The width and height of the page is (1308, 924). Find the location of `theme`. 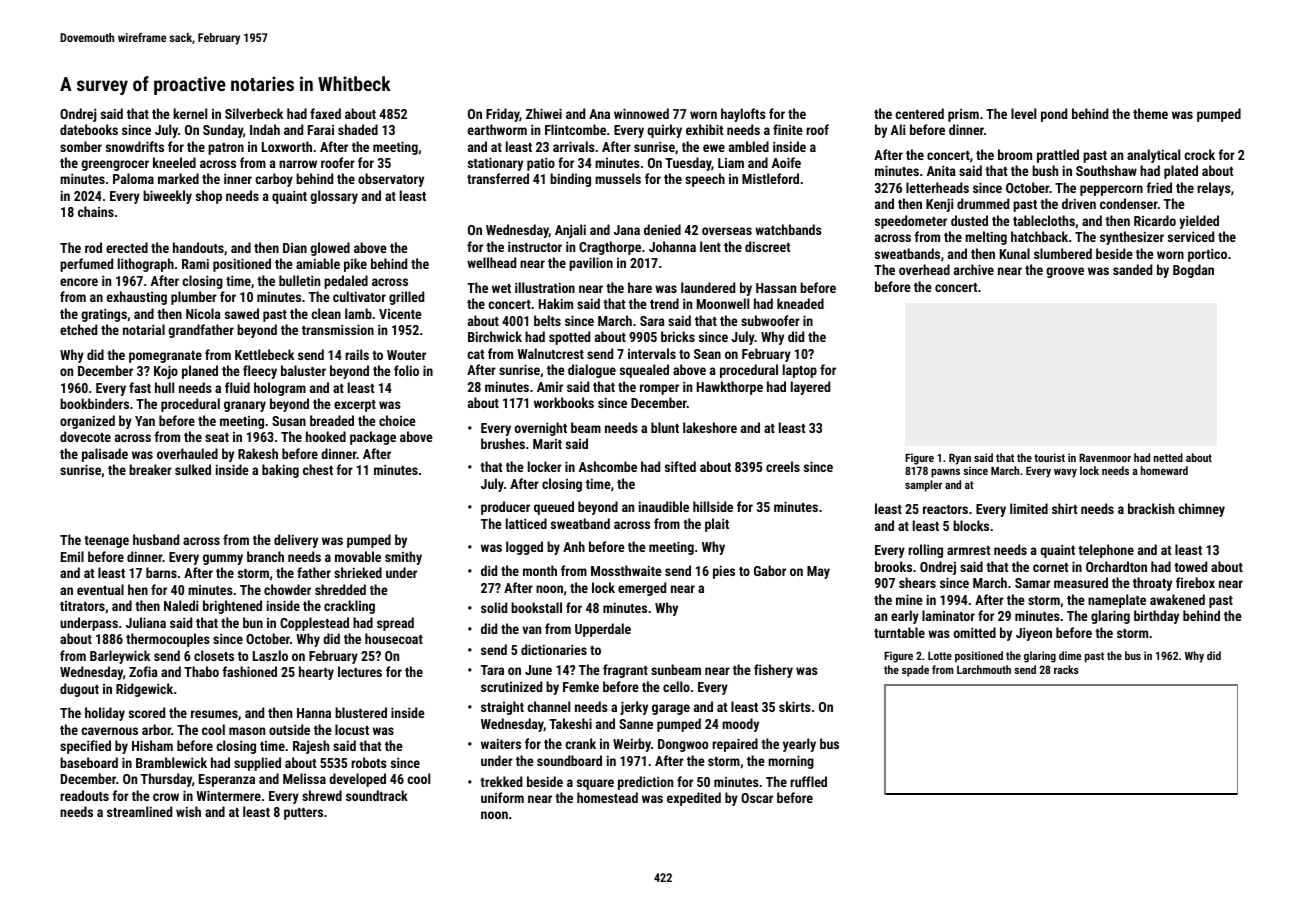

theme is located at coordinates (1150, 113).
